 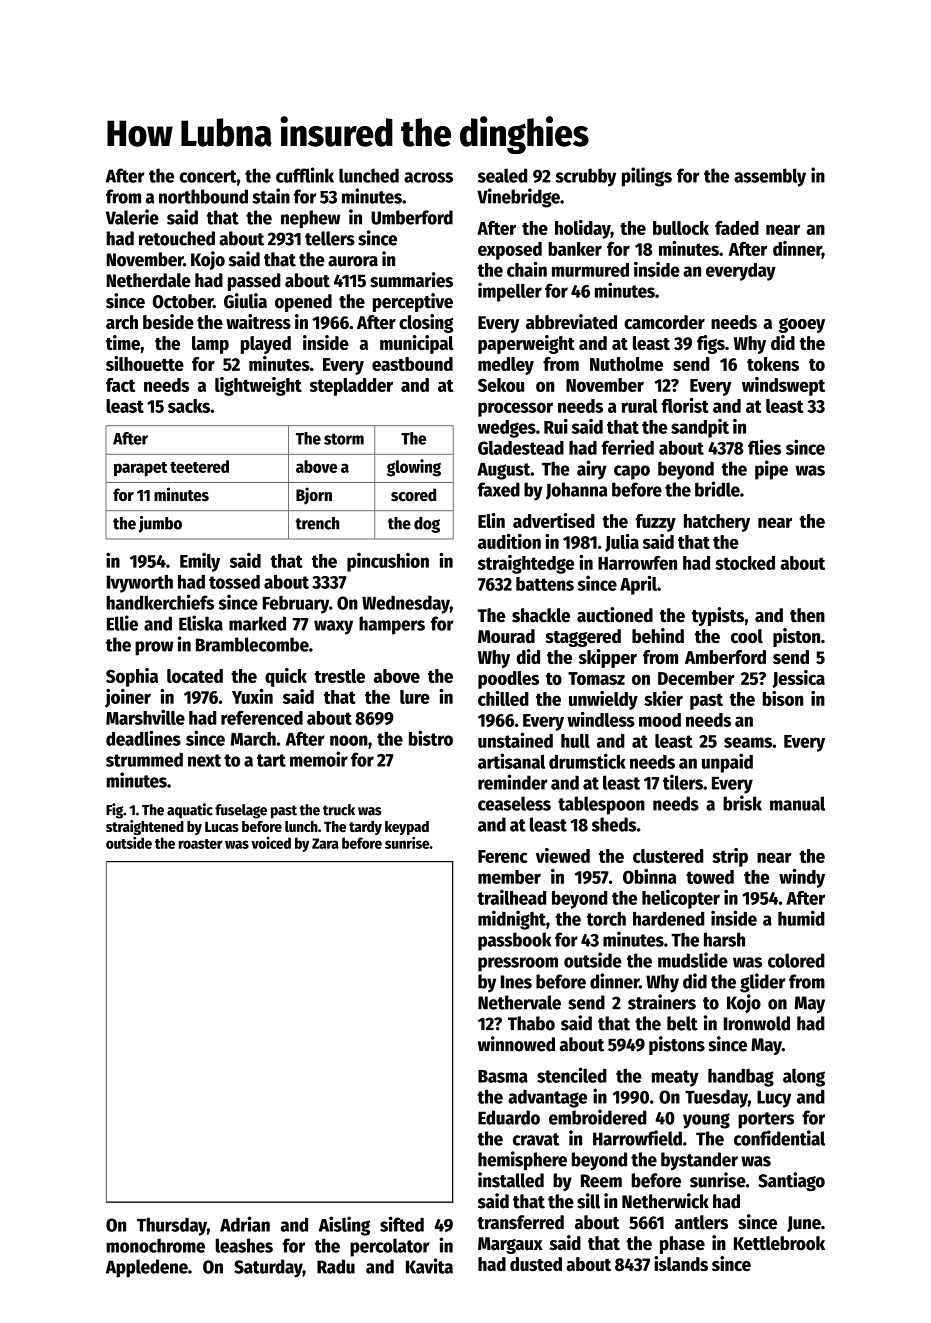 What do you see at coordinates (655, 523) in the screenshot?
I see `fuzzy` at bounding box center [655, 523].
